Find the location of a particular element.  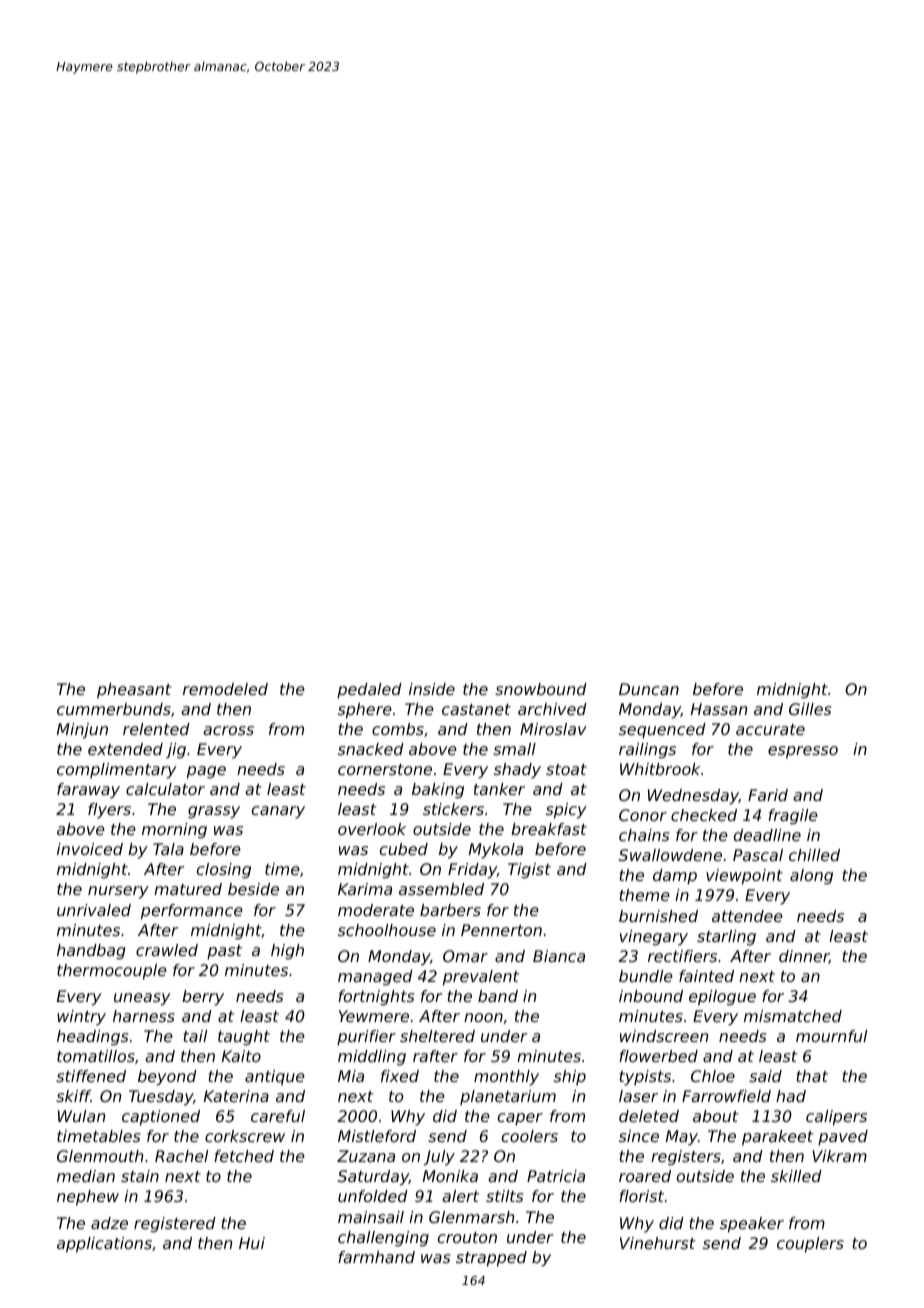

applications is located at coordinates (104, 1245).
